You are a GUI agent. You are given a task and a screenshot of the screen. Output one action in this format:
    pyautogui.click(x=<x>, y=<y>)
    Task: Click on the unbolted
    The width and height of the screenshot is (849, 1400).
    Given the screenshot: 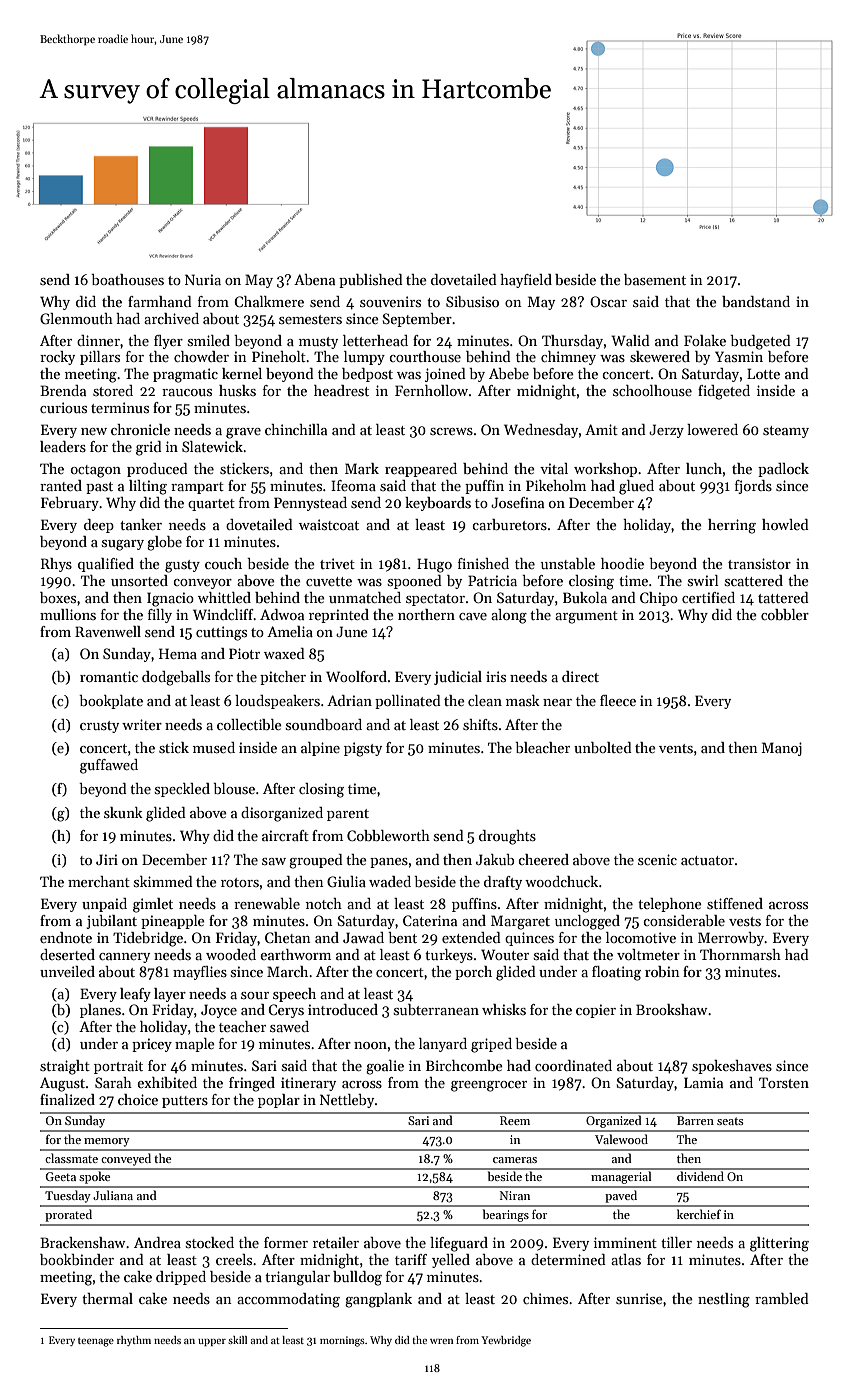 What is the action you would take?
    pyautogui.click(x=603, y=747)
